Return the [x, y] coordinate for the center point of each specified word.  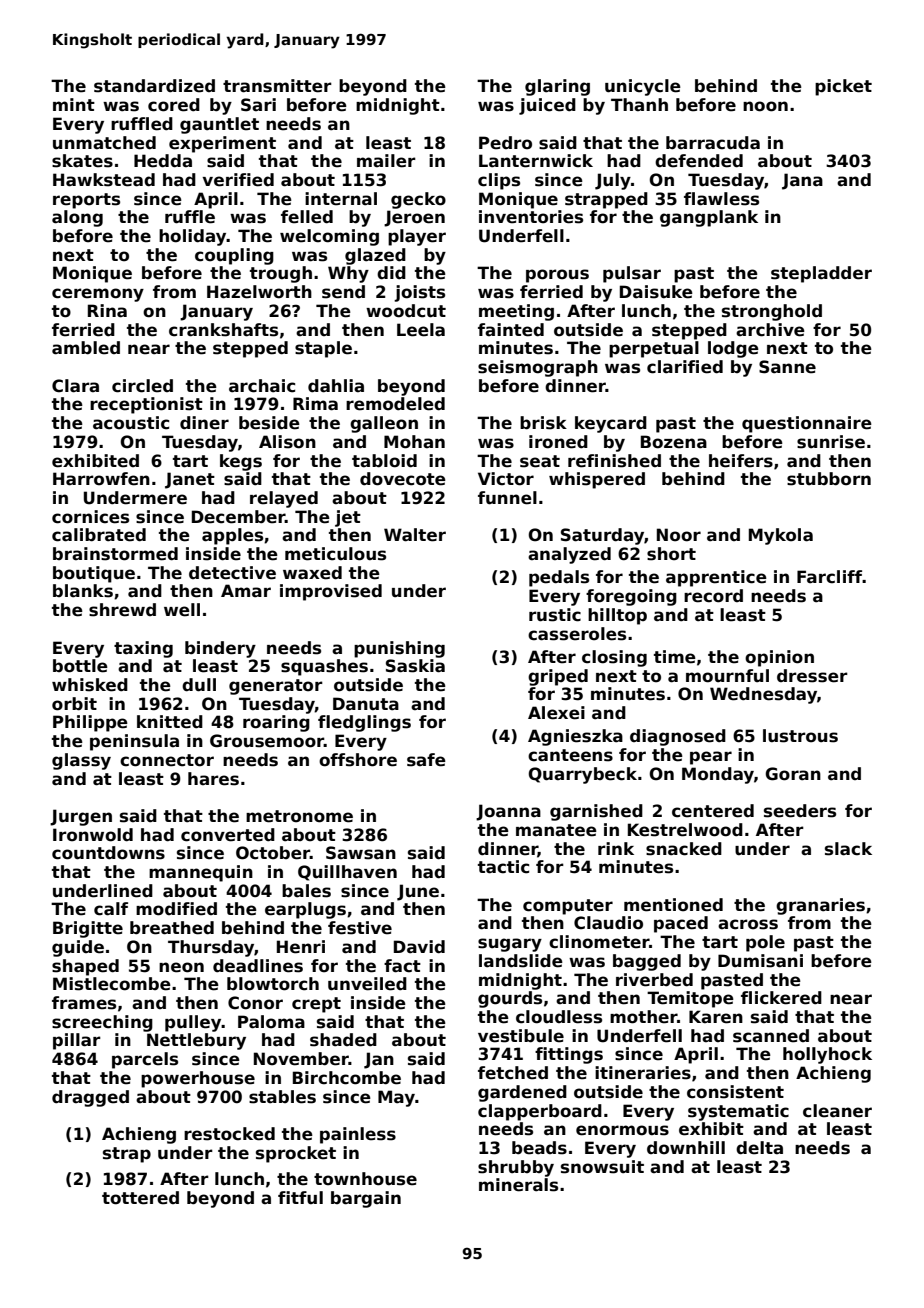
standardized [154, 86]
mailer [386, 161]
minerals [518, 1185]
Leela [421, 330]
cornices [90, 517]
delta [759, 1148]
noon [765, 106]
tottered [140, 1198]
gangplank [709, 218]
